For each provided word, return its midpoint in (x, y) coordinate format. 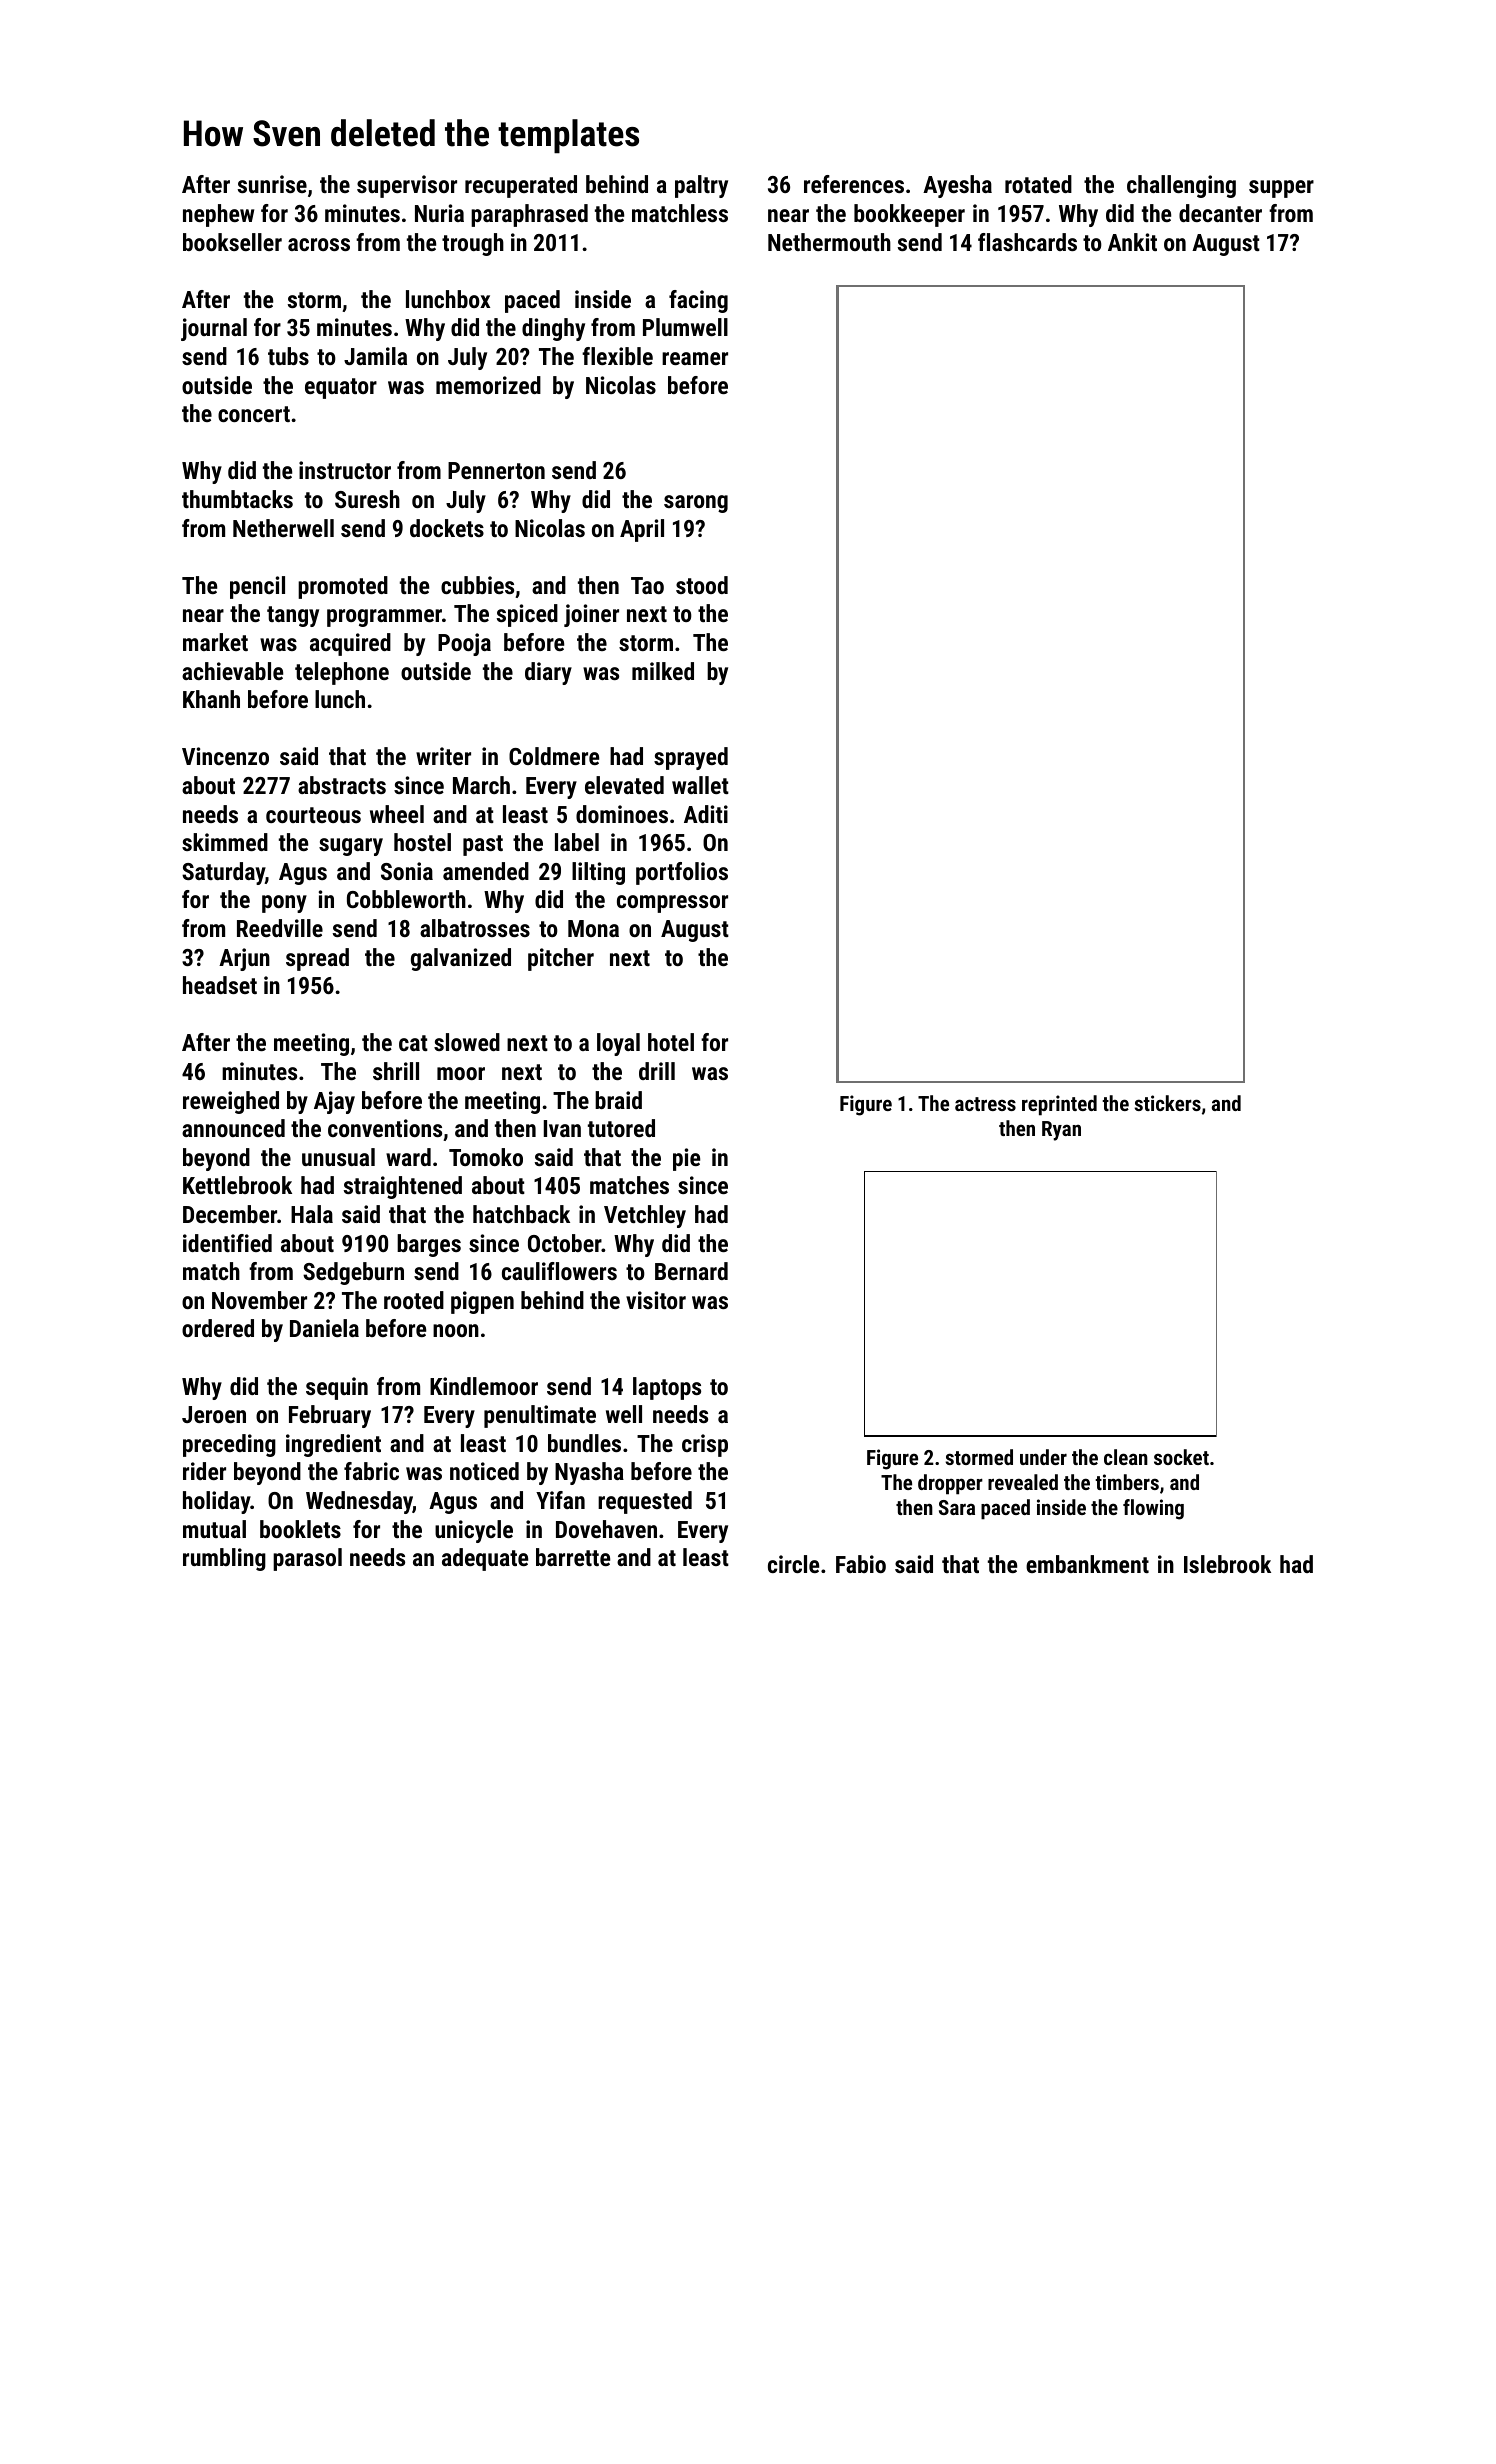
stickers (1168, 1103)
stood (702, 585)
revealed (1023, 1482)
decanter (1220, 213)
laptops (667, 1388)
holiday (217, 1502)
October (565, 1243)
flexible (617, 356)
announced (233, 1128)
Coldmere (554, 756)
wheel (397, 814)
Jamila (375, 356)
